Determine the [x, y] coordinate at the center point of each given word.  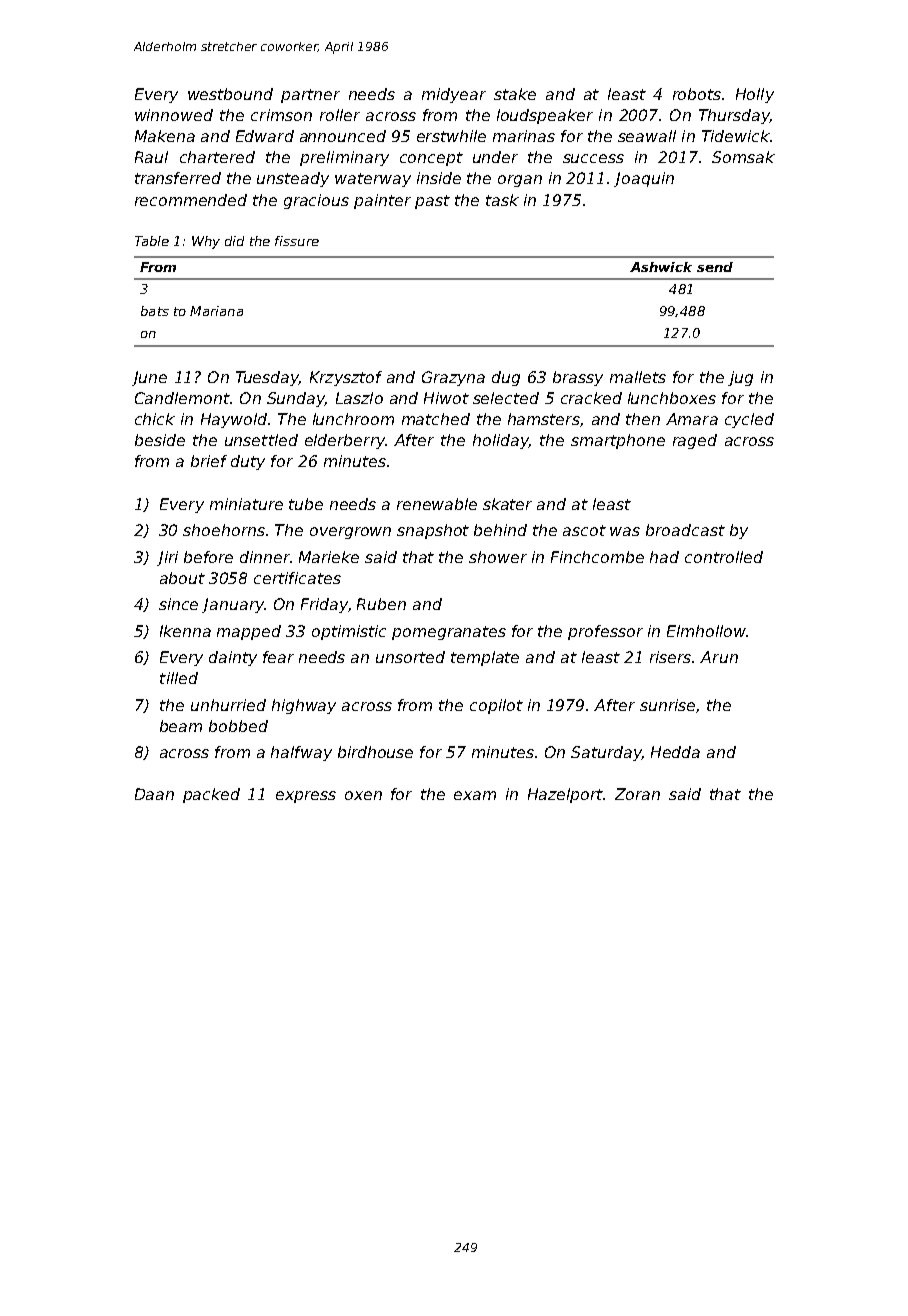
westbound [230, 94]
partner [310, 96]
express [306, 797]
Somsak [743, 157]
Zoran [637, 794]
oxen [363, 795]
